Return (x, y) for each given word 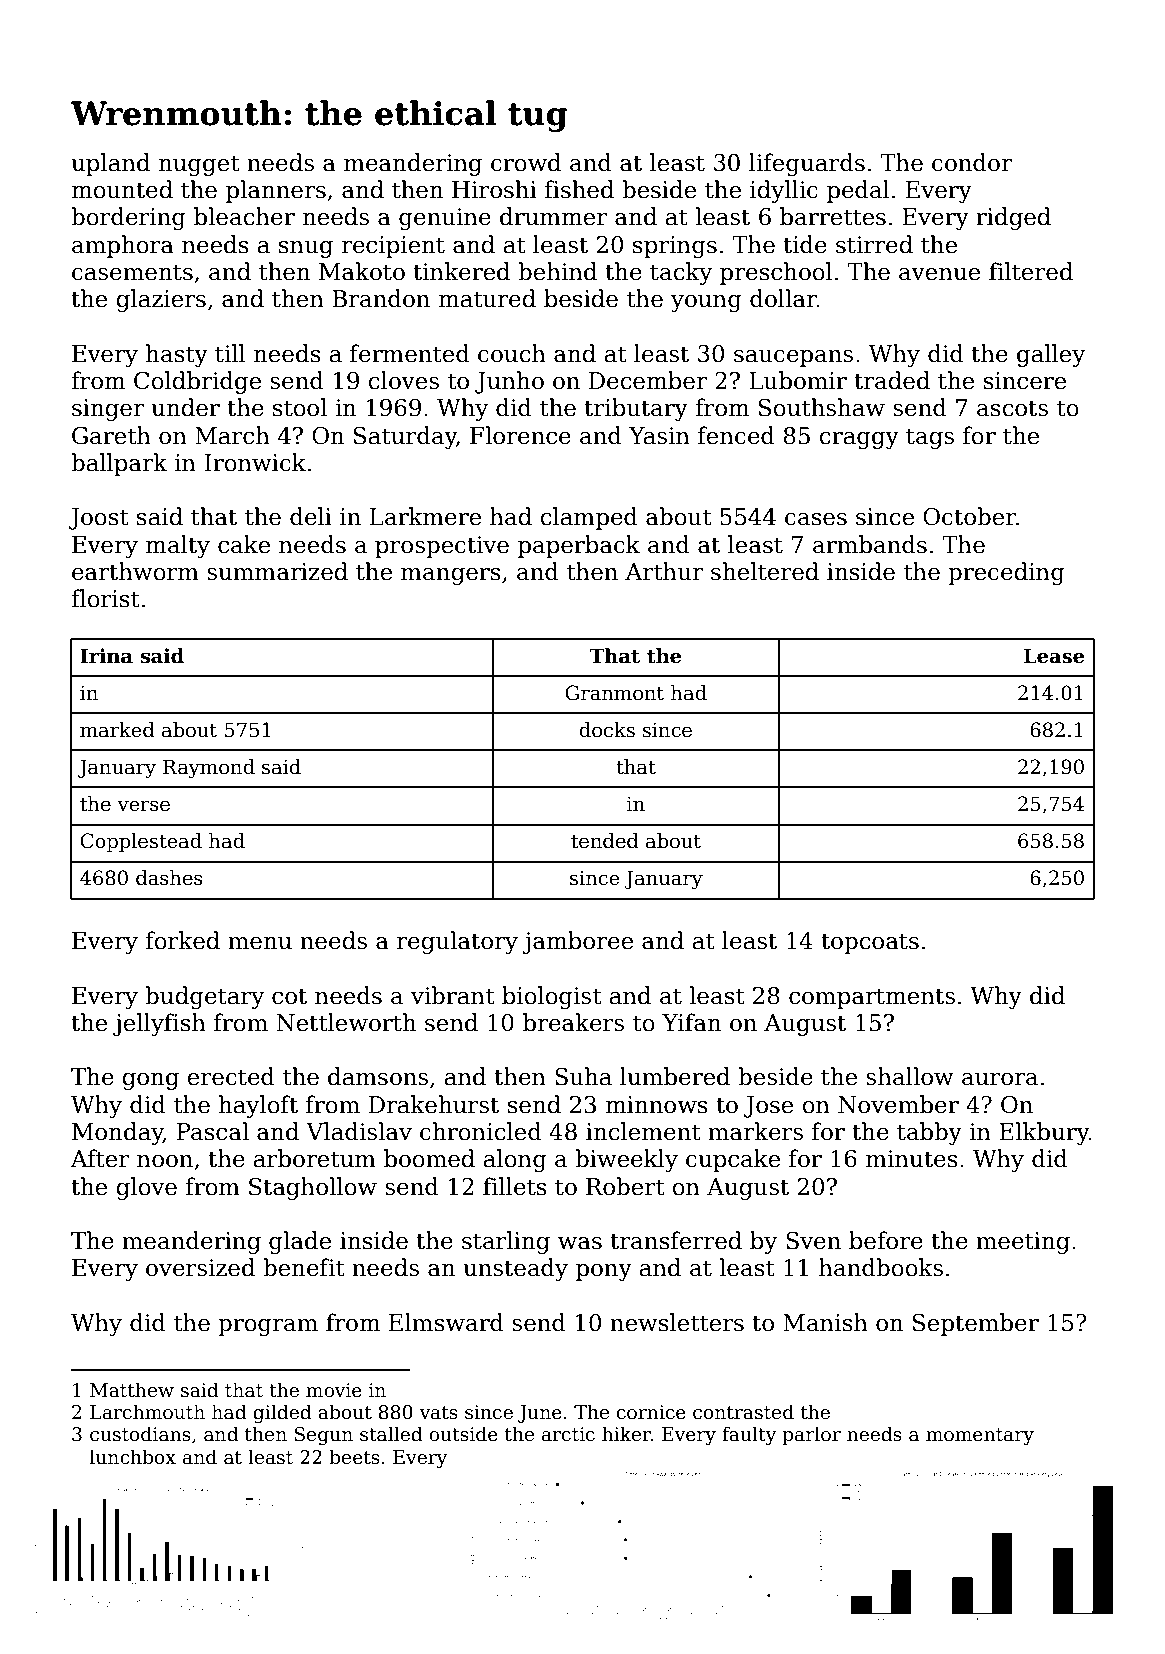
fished (579, 189)
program (268, 1327)
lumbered (675, 1076)
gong (150, 1081)
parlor (811, 1435)
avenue (939, 274)
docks (607, 730)
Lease (1054, 656)
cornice (651, 1412)
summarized (277, 571)
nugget (199, 165)
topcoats (870, 943)
